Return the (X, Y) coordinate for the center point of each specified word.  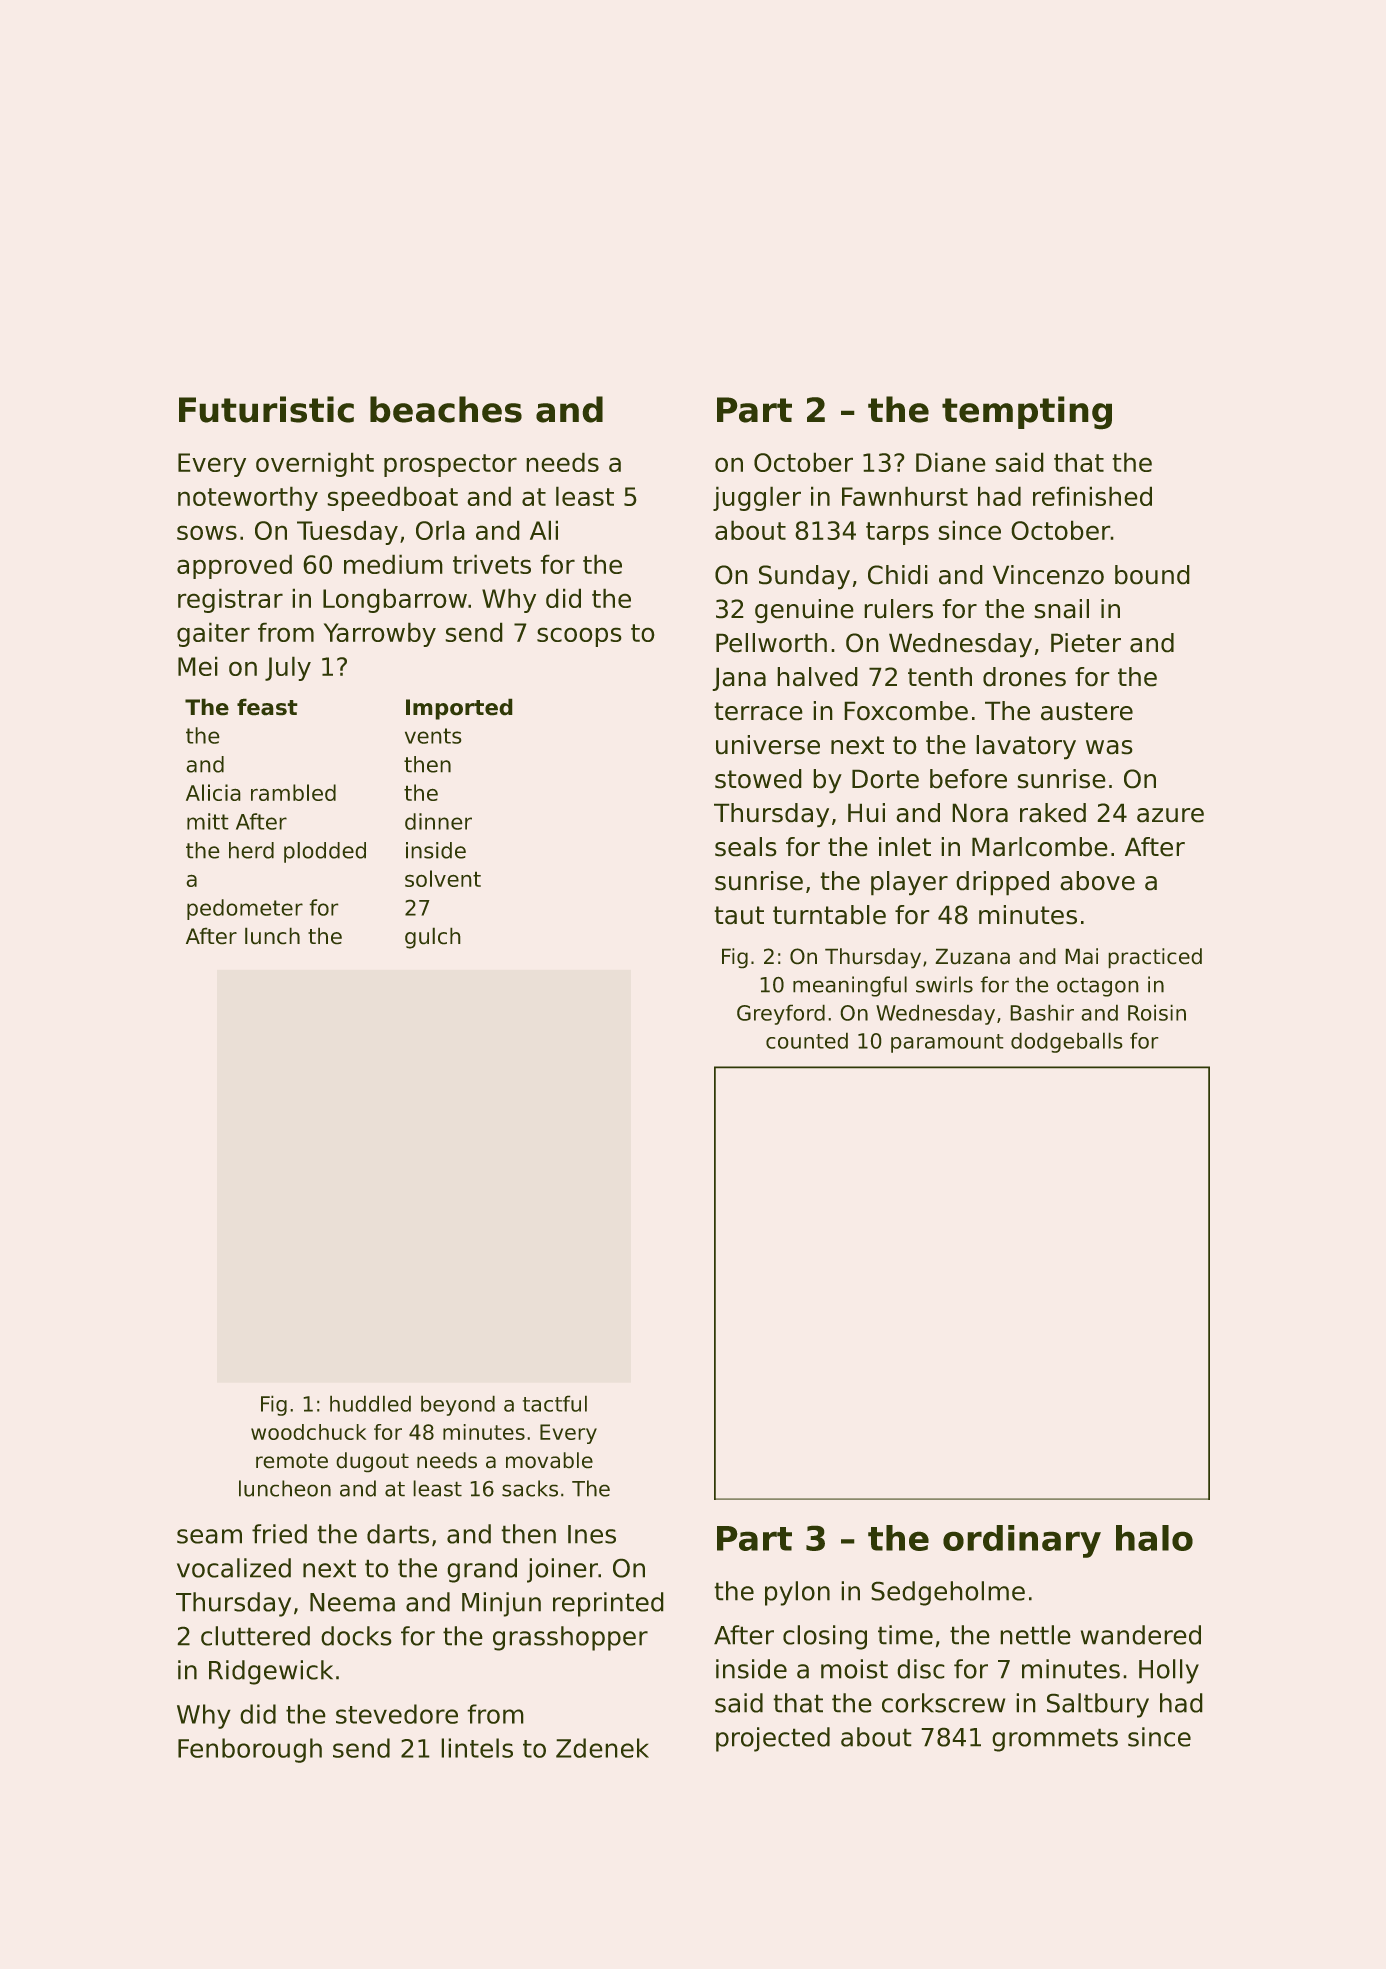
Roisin (1157, 1012)
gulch (433, 938)
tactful (555, 1403)
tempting (1027, 413)
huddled (370, 1403)
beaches (446, 409)
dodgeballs (1067, 1042)
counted (807, 1040)
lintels (477, 1748)
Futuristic (266, 409)
